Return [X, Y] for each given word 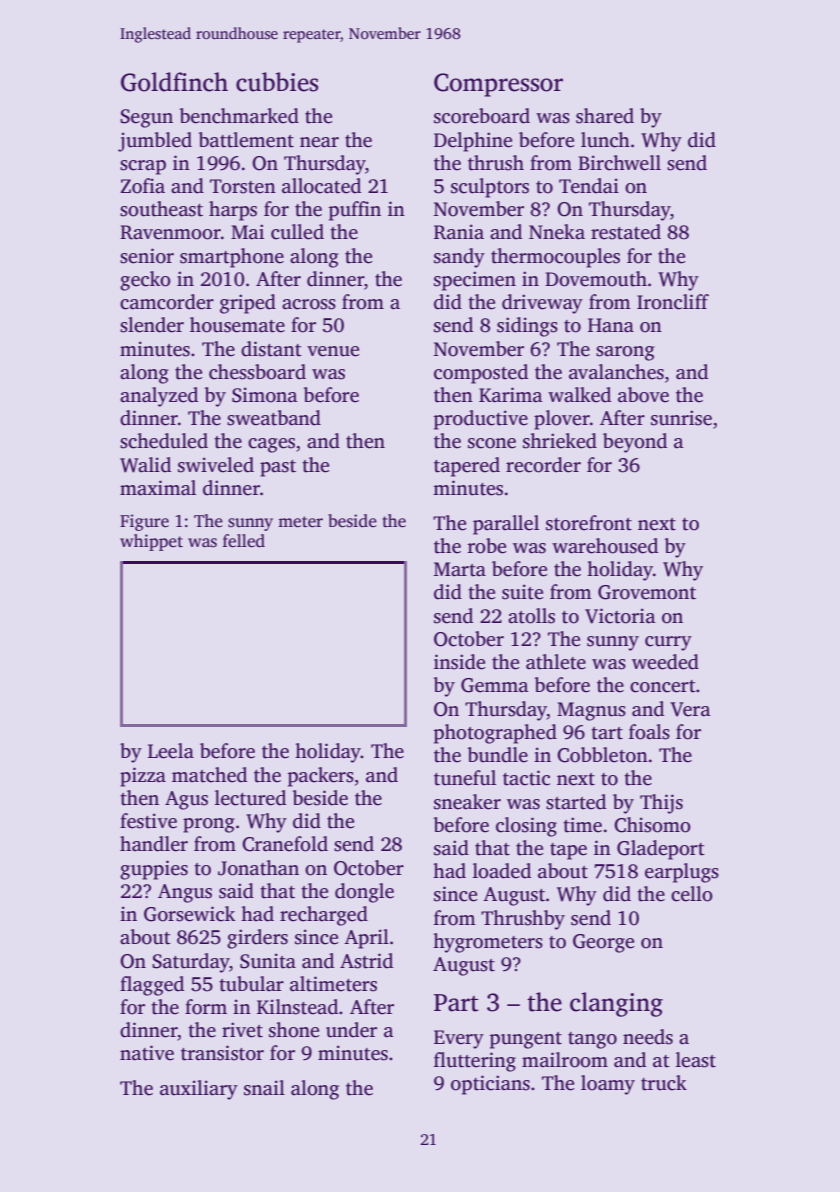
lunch [605, 140]
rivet [242, 1030]
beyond [635, 443]
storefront [589, 523]
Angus [185, 893]
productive [481, 420]
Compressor [498, 85]
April [366, 939]
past [278, 468]
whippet [151, 542]
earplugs [682, 873]
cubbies [277, 82]
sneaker [467, 802]
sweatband [274, 418]
